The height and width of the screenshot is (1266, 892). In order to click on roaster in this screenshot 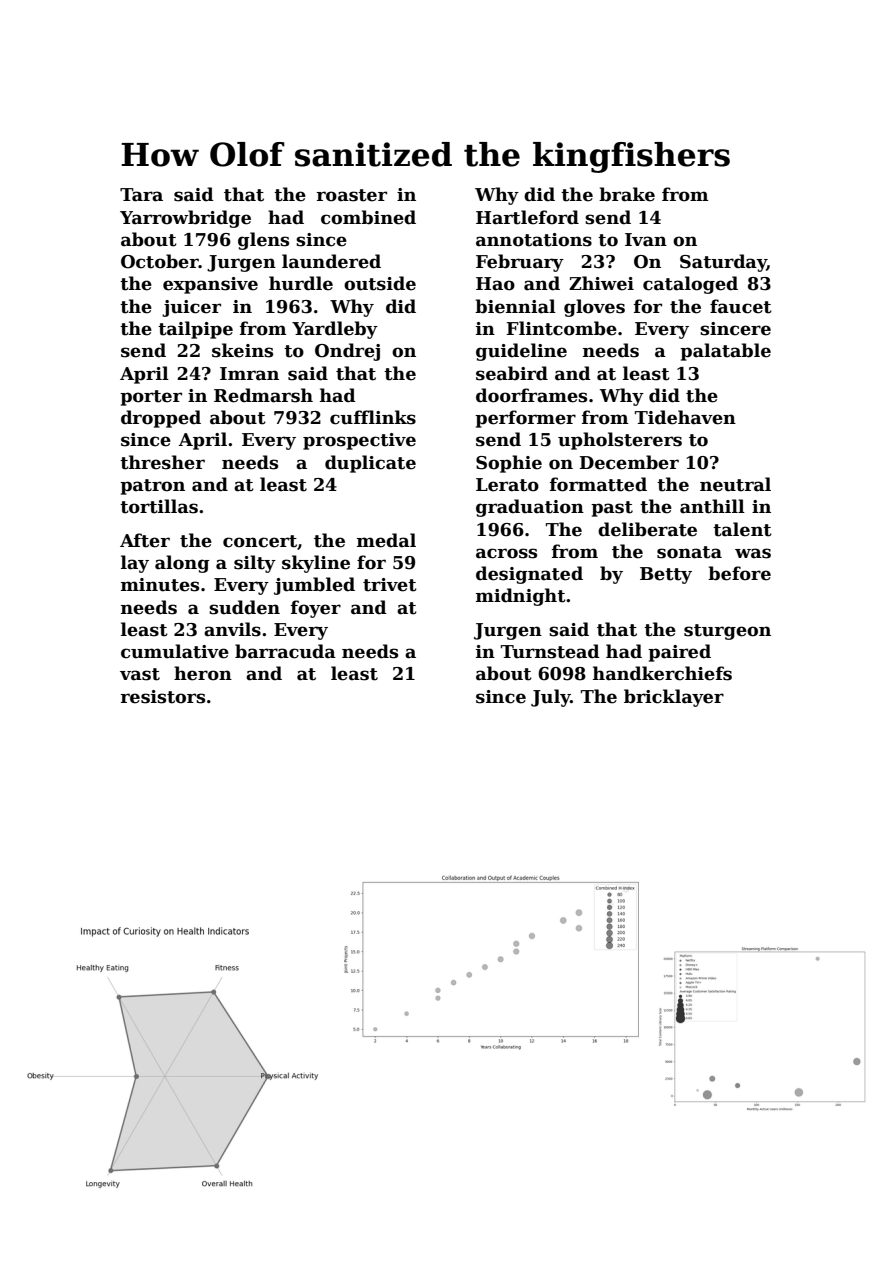, I will do `click(351, 195)`.
